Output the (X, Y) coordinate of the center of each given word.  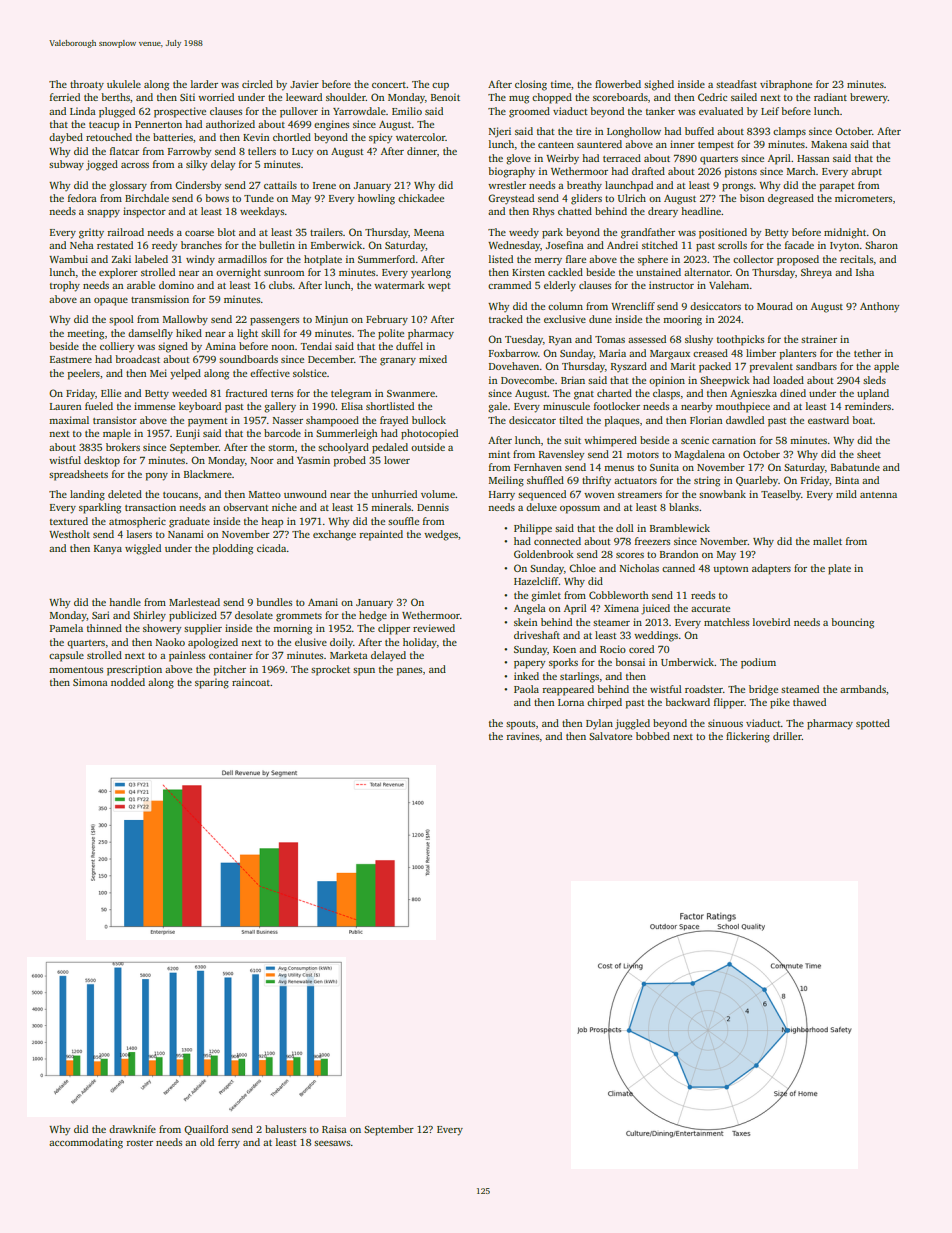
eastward (828, 420)
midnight (845, 233)
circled (257, 84)
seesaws (332, 1143)
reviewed (434, 628)
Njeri (500, 132)
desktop (102, 461)
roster (139, 1143)
